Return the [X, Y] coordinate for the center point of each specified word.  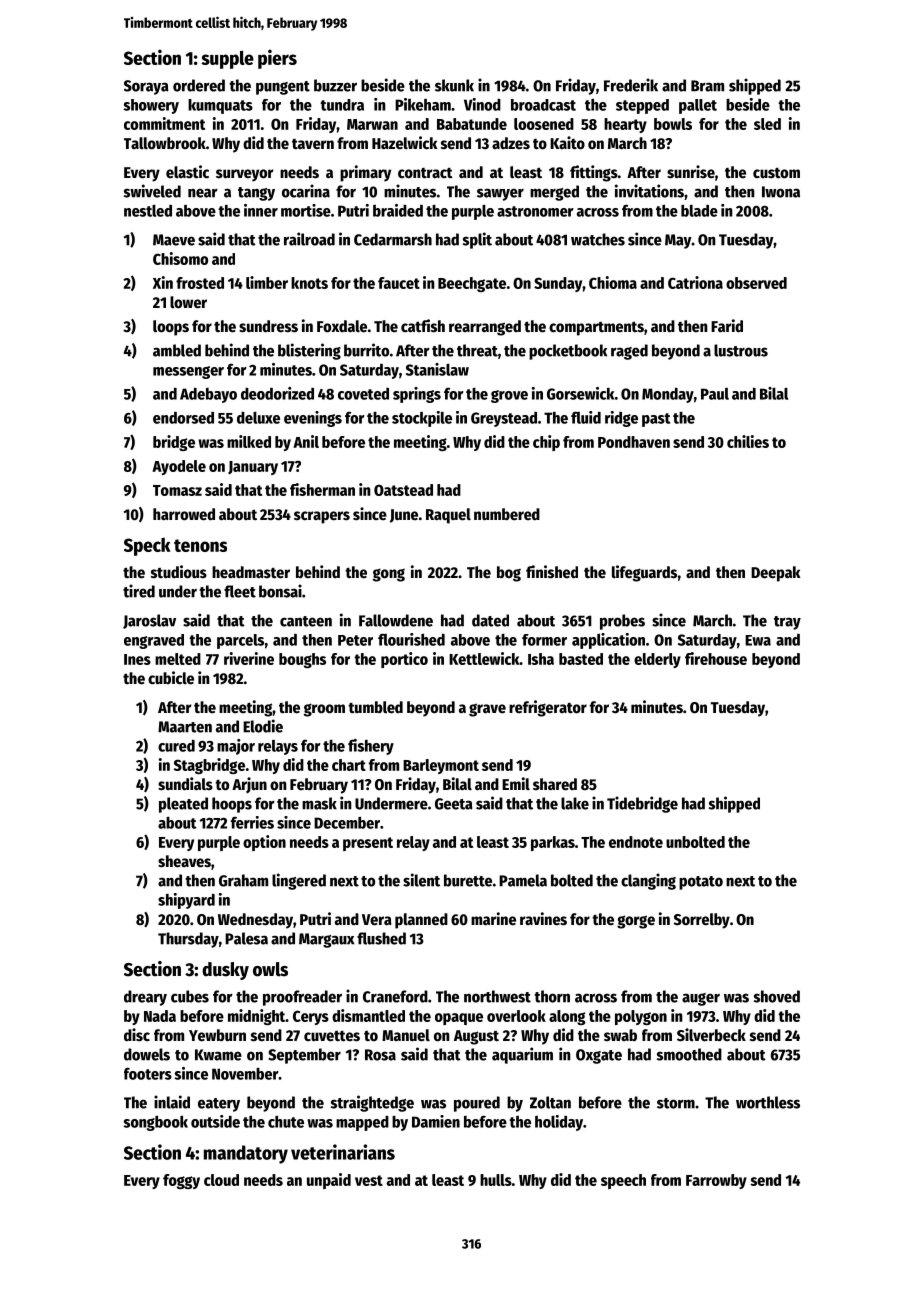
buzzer [335, 85]
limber [267, 282]
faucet [399, 283]
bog [509, 574]
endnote [636, 842]
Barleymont [441, 766]
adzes [511, 143]
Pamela [523, 880]
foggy [181, 1181]
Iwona [781, 192]
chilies [748, 441]
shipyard [186, 901]
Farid [727, 326]
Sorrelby [702, 921]
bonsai [280, 591]
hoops [232, 805]
